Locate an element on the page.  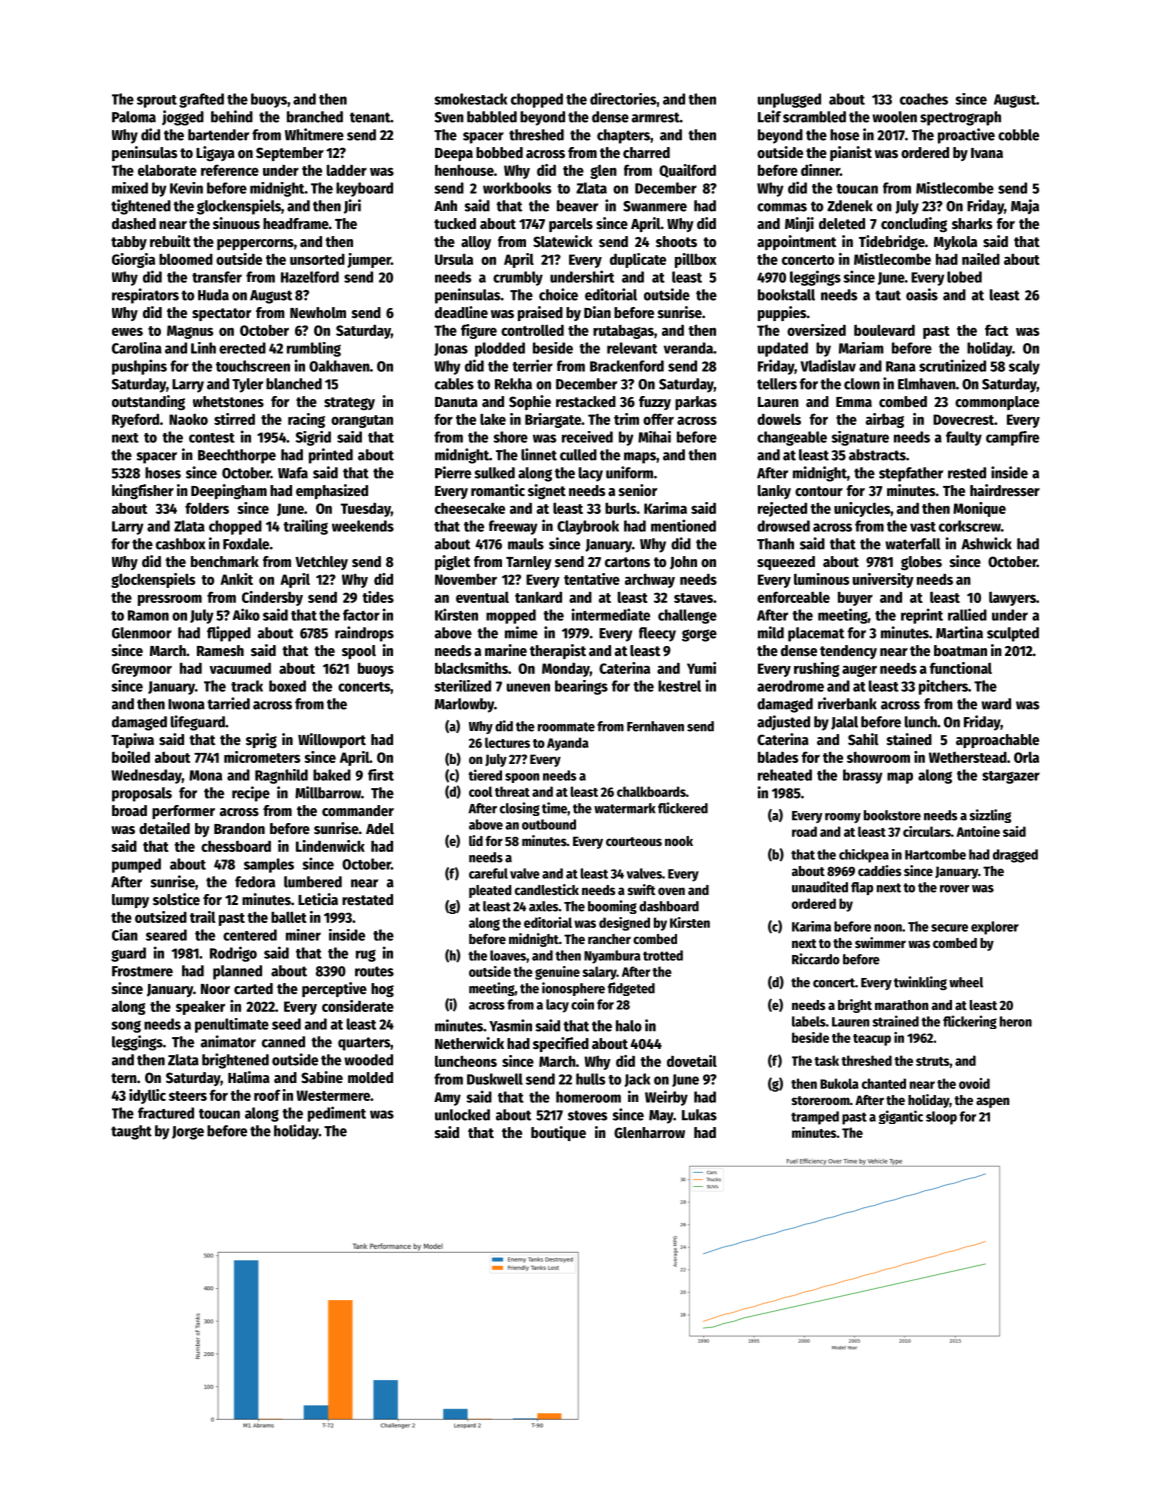
sprout is located at coordinates (157, 101).
